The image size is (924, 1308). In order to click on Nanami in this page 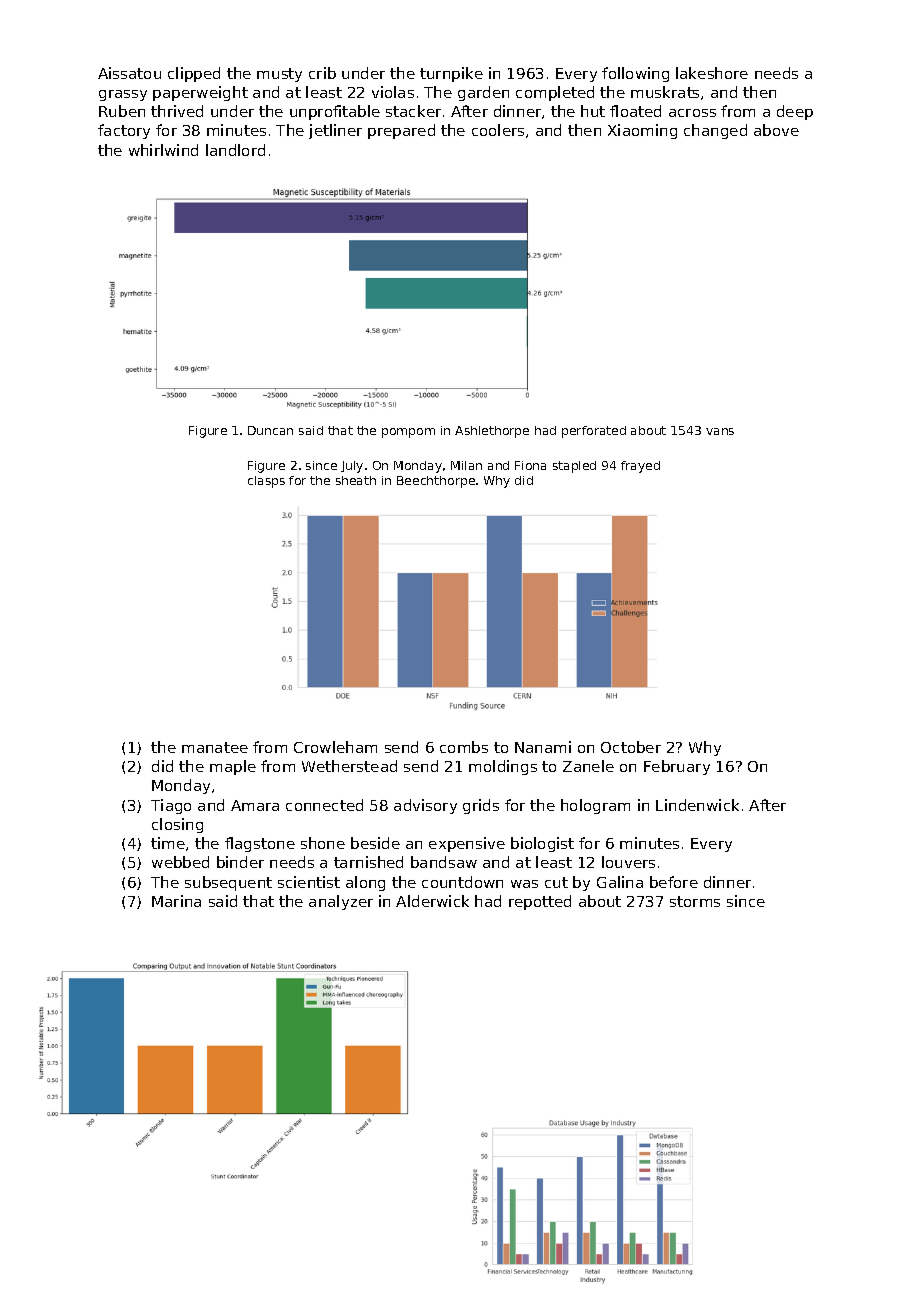, I will do `click(543, 747)`.
